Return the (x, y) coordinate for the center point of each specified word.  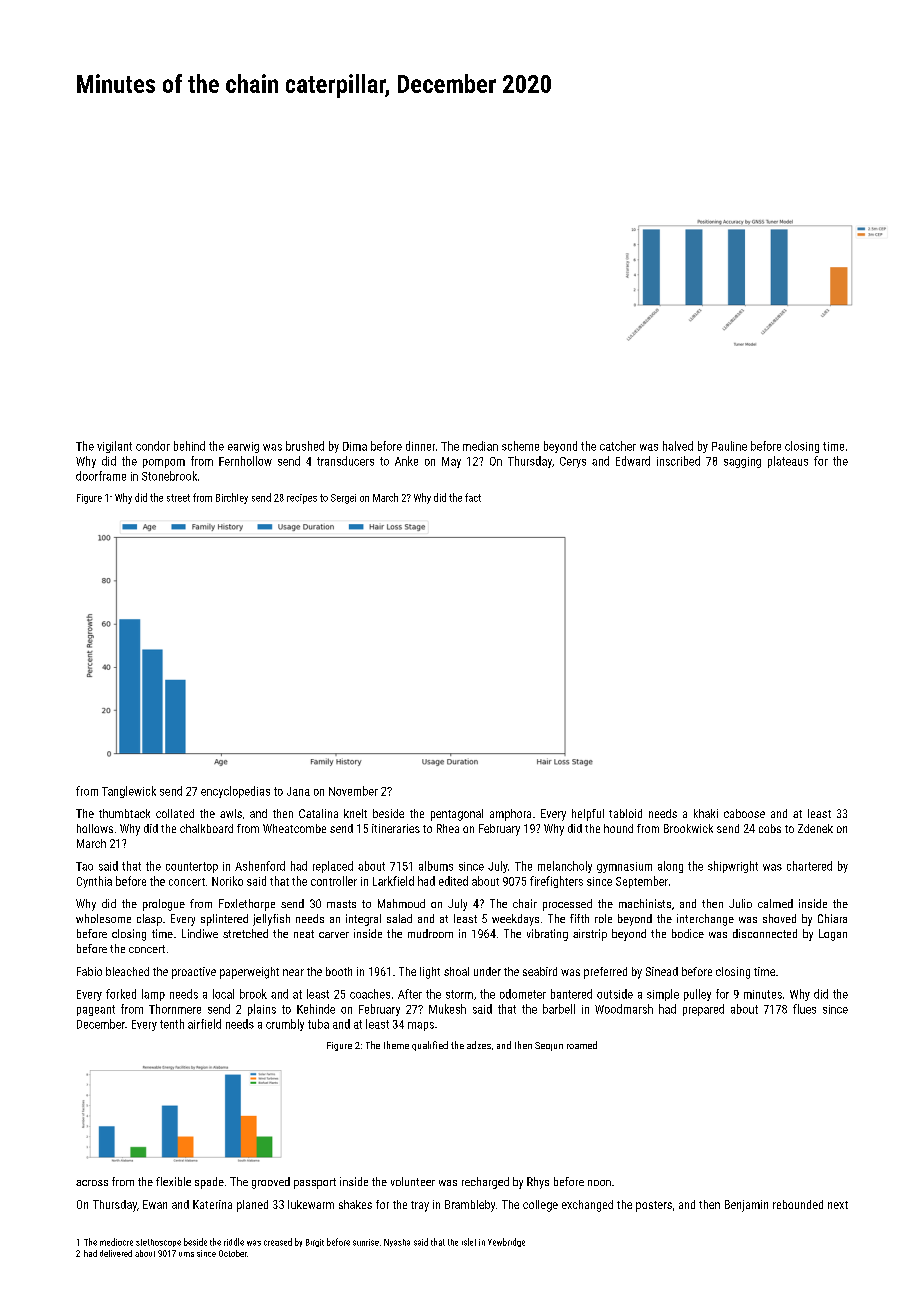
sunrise (366, 1242)
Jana (298, 791)
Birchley (232, 498)
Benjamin (746, 1206)
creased (278, 1242)
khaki (706, 813)
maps (421, 1026)
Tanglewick (129, 792)
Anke (406, 461)
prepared (703, 1010)
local (223, 994)
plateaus (788, 462)
